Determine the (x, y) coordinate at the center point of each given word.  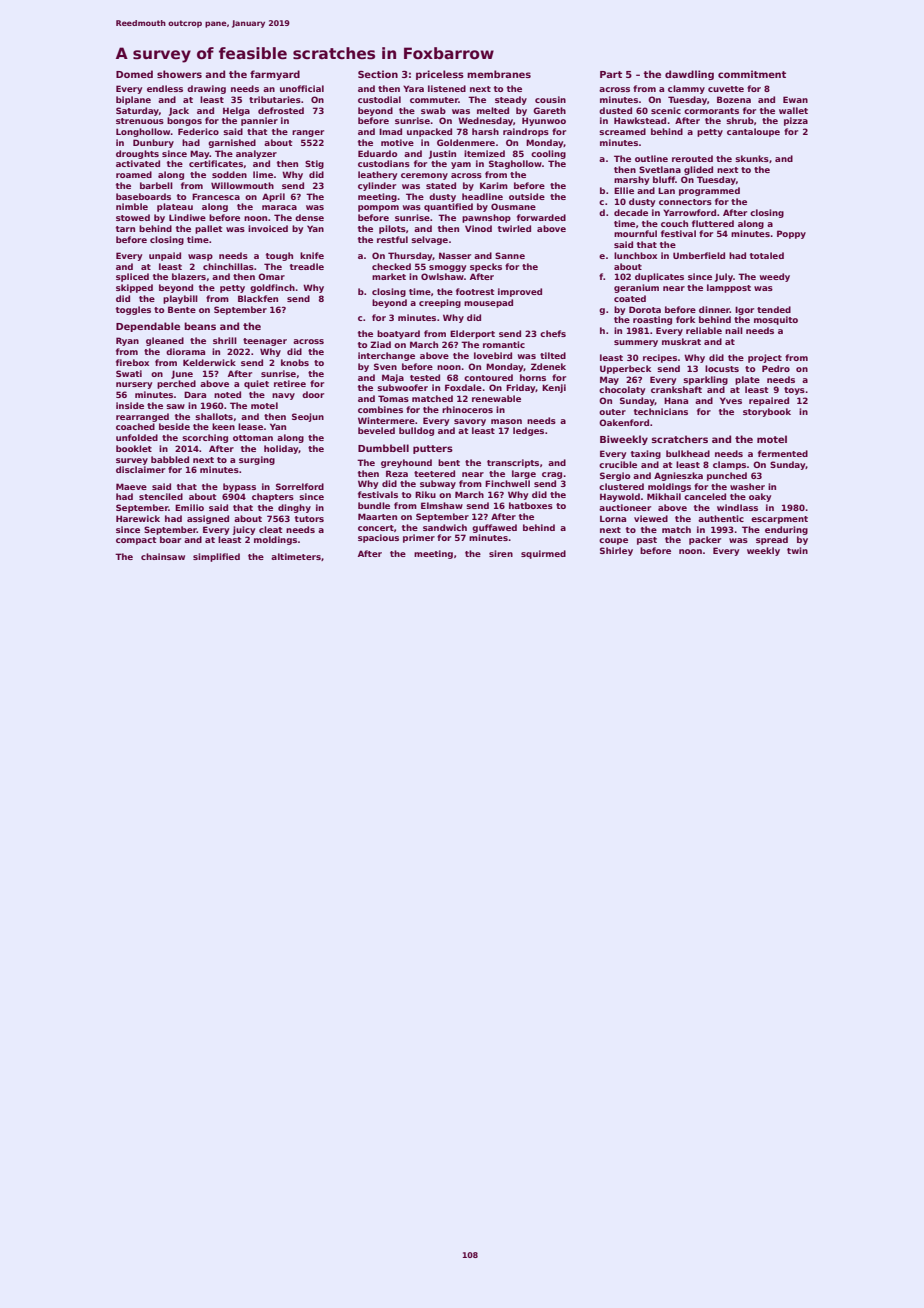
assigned (208, 519)
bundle (374, 505)
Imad (390, 131)
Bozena (734, 99)
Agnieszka (678, 476)
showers (179, 74)
